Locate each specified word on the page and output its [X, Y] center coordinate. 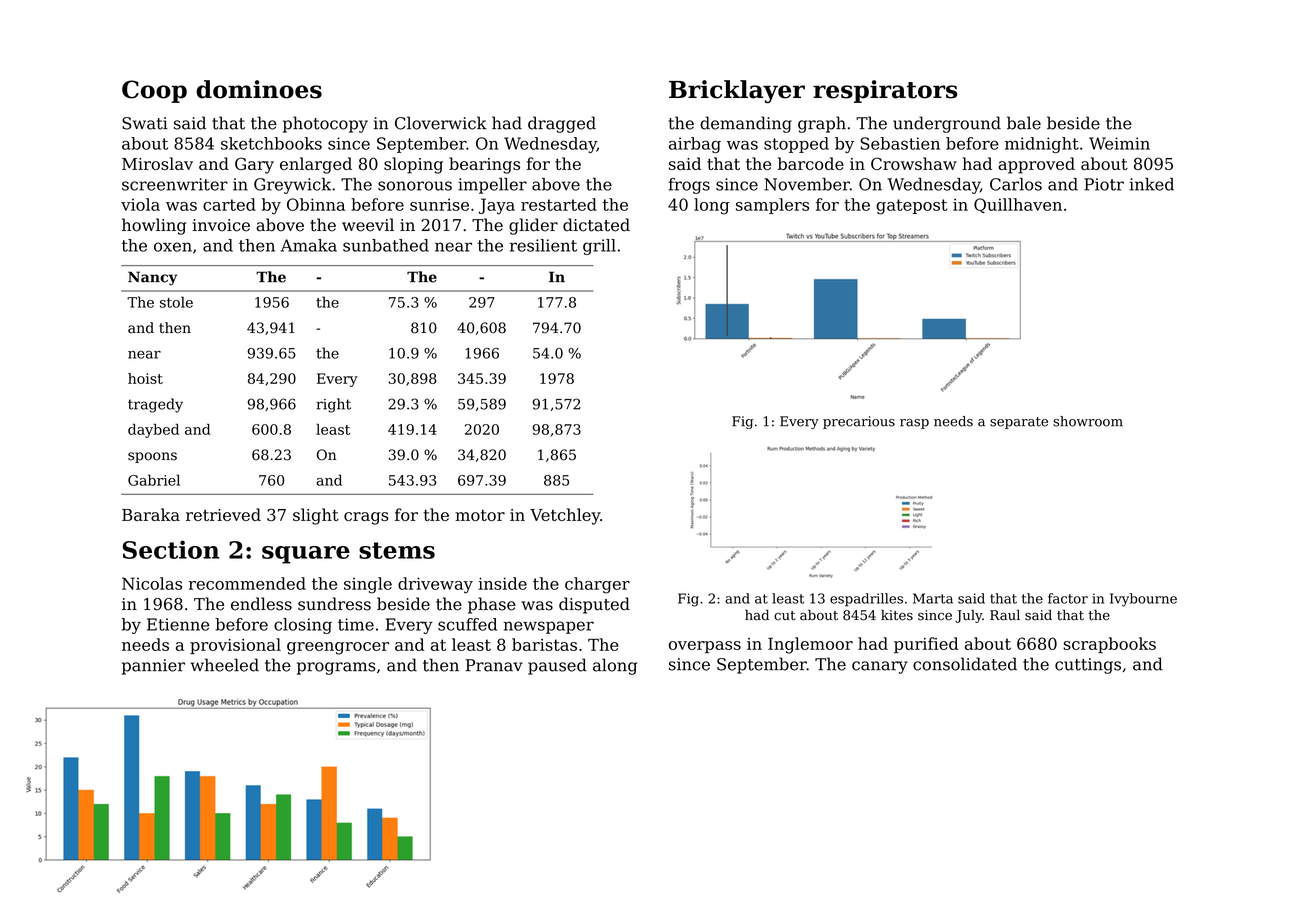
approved [1036, 165]
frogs [689, 186]
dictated [596, 225]
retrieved [223, 514]
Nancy [152, 278]
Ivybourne [1143, 600]
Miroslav [157, 163]
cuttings [1088, 666]
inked [1151, 184]
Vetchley [565, 516]
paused [557, 666]
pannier [153, 667]
